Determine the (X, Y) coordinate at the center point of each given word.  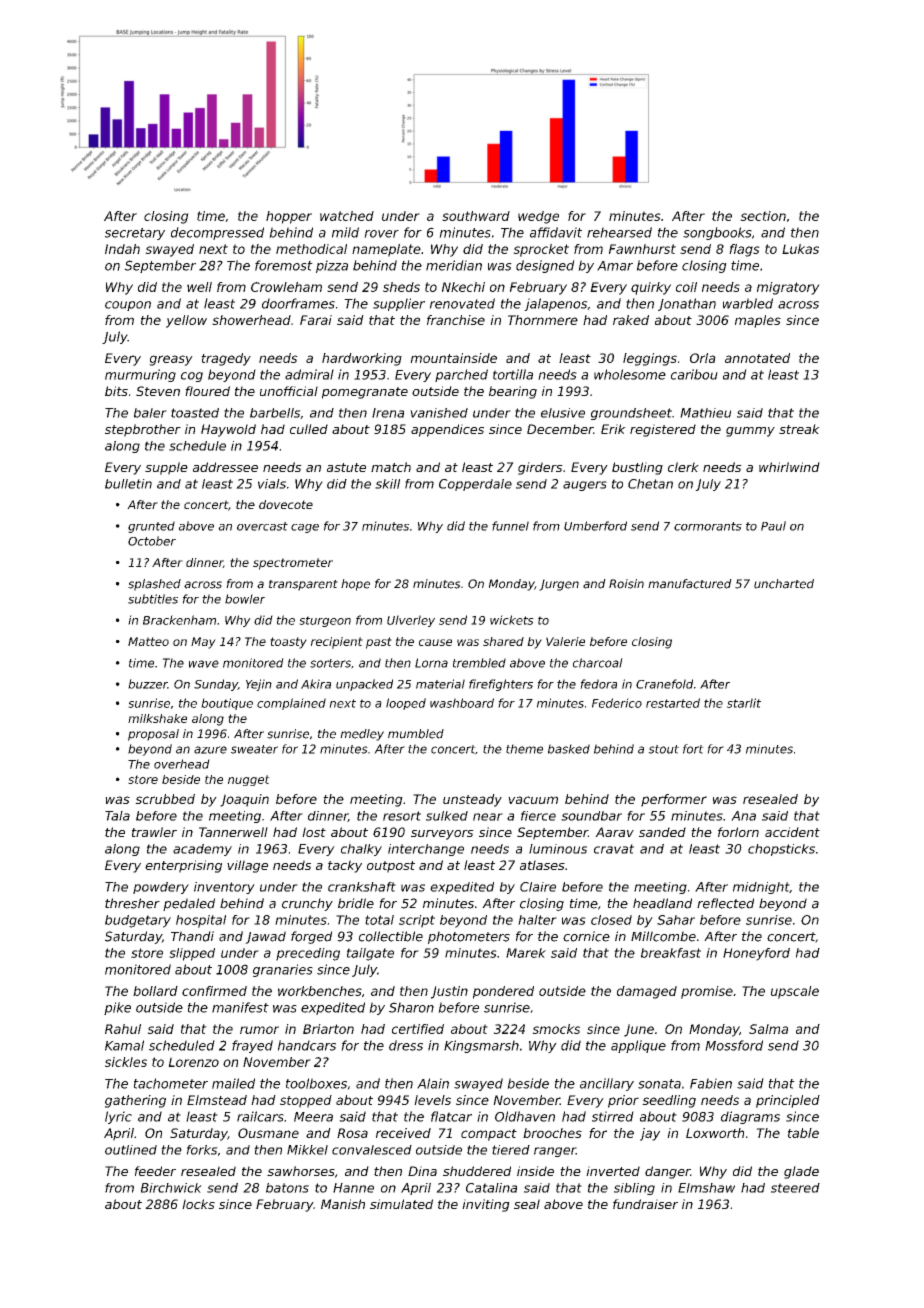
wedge (538, 217)
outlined (131, 1150)
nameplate (386, 250)
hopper (289, 217)
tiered (511, 1150)
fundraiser (645, 1204)
